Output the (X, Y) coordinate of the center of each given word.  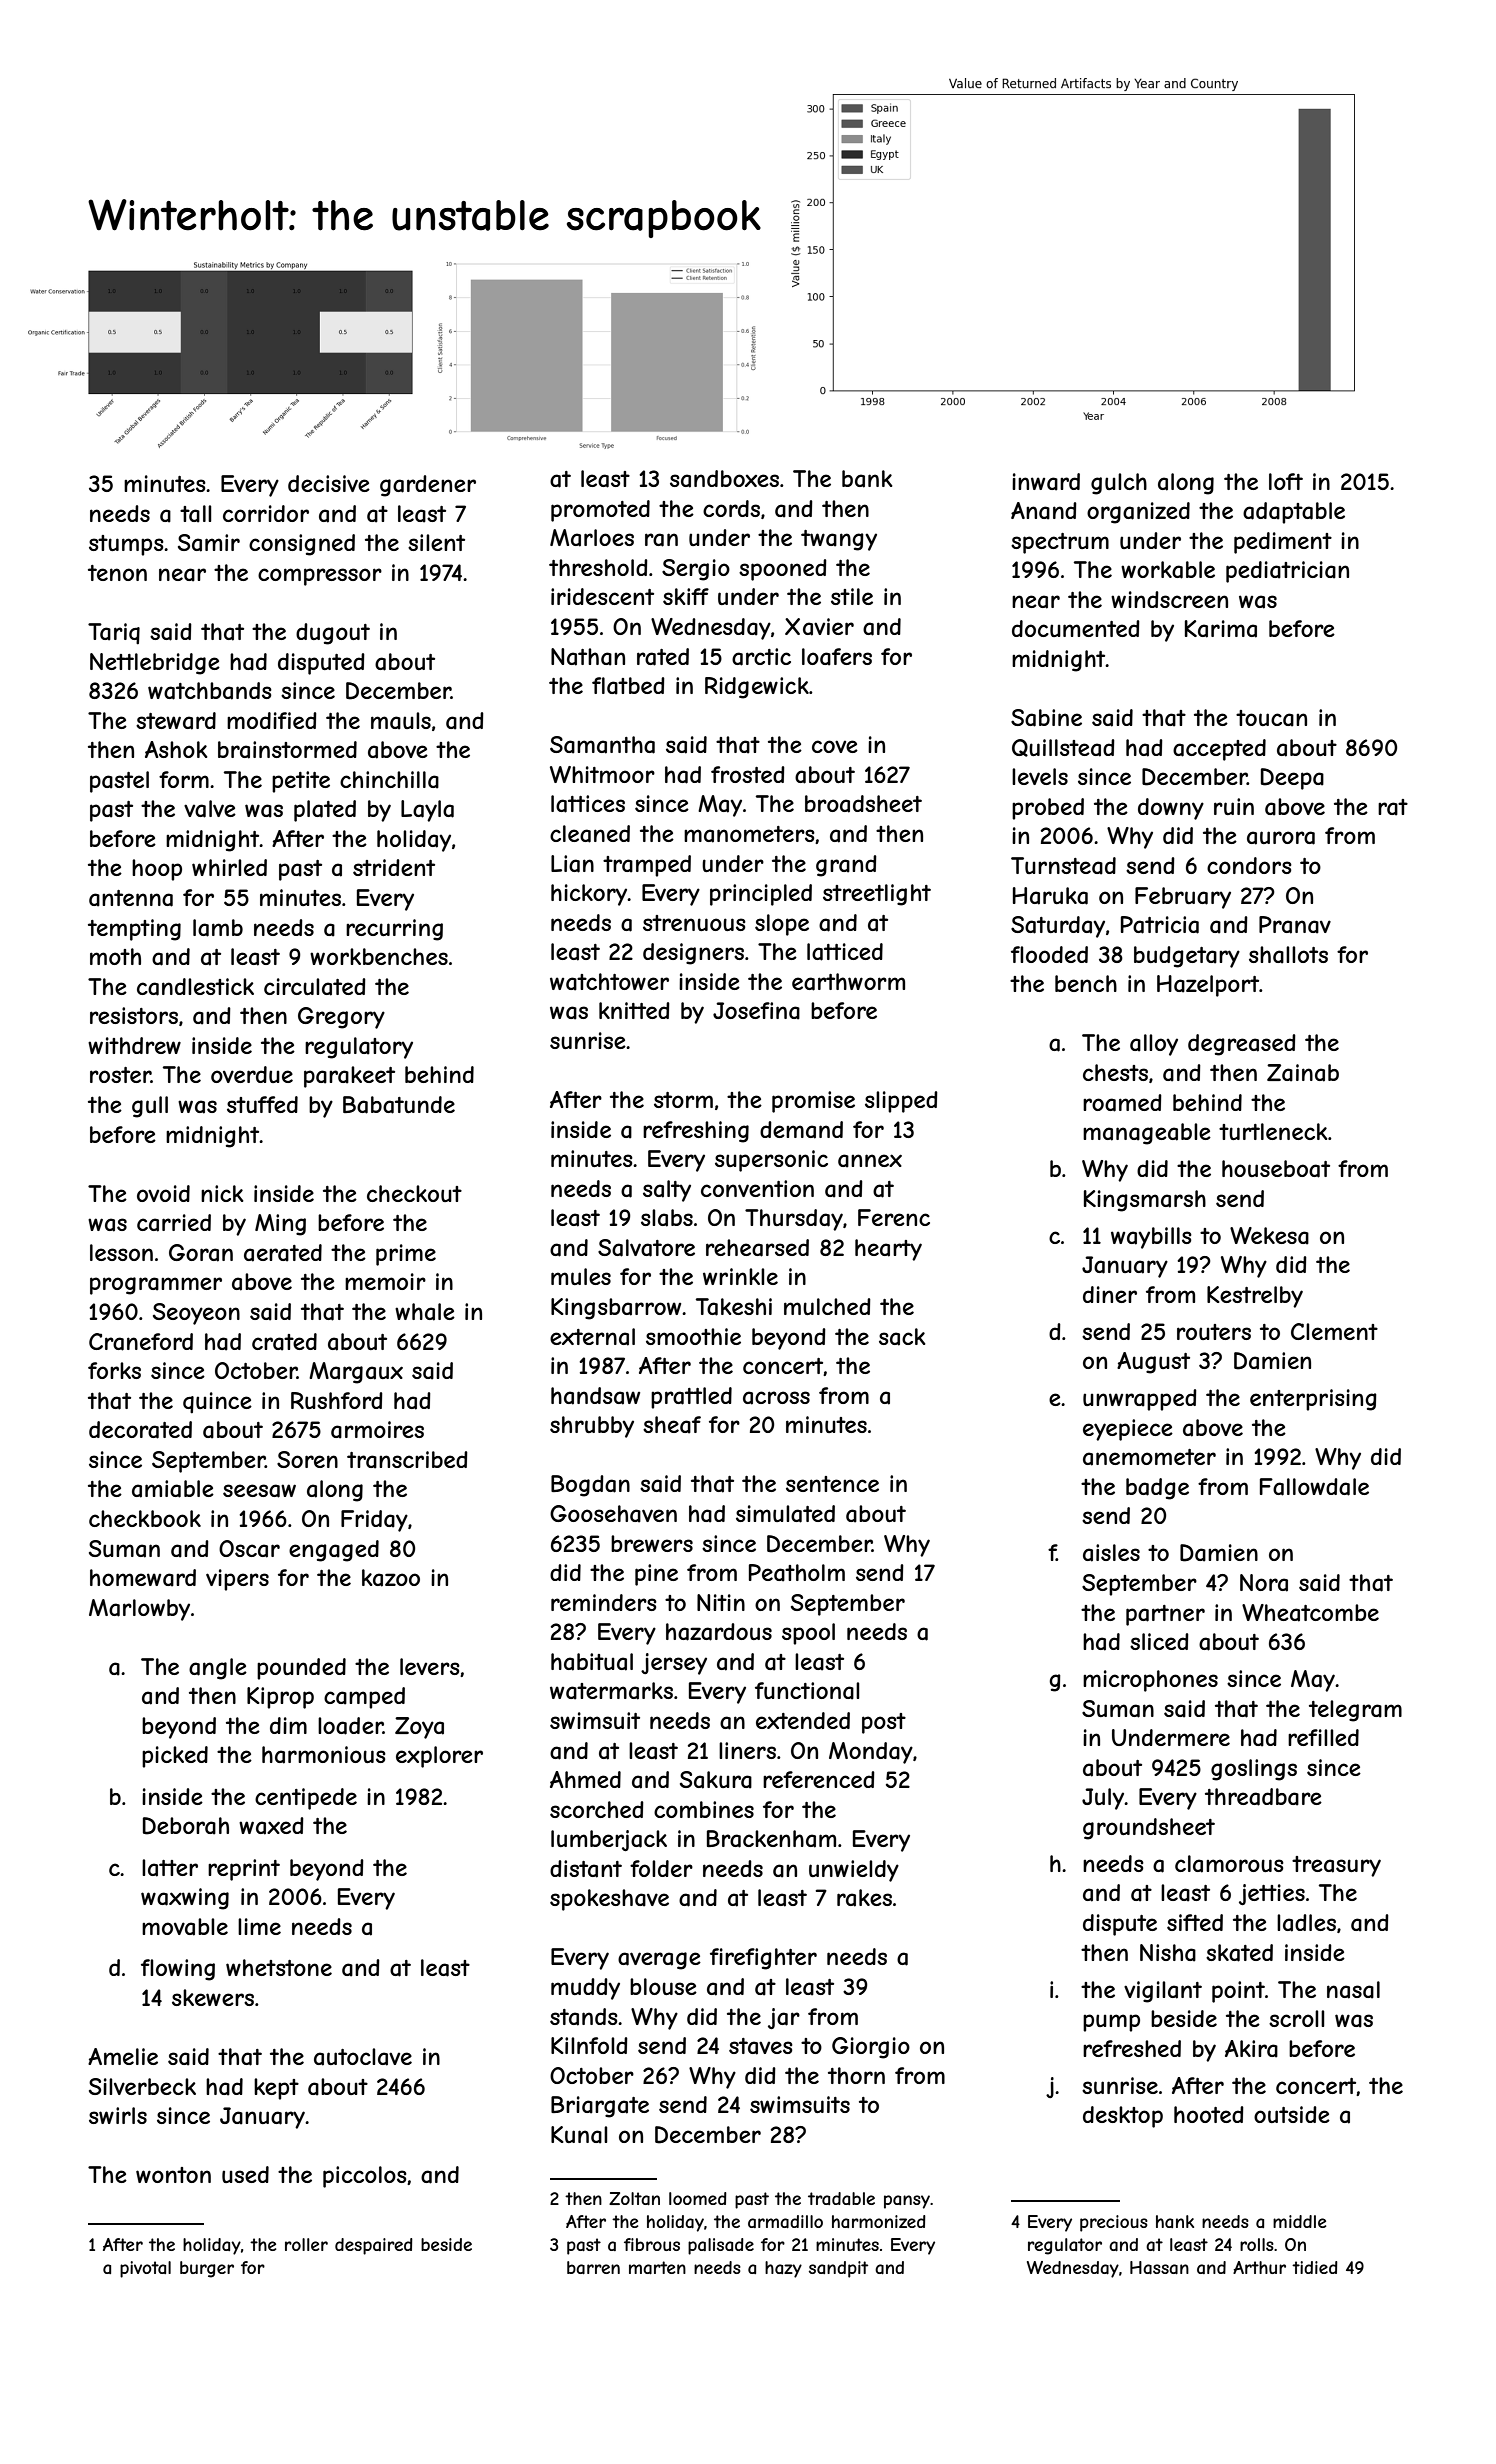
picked (175, 1757)
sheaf (672, 1425)
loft (1286, 481)
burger (207, 2269)
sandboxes (724, 479)
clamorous (1229, 1864)
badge (1157, 1489)
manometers (749, 834)
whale (425, 1312)
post (884, 1723)
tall (195, 514)
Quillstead (1063, 748)
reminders (604, 1602)
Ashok (176, 749)
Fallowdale (1314, 1487)
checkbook (145, 1518)
